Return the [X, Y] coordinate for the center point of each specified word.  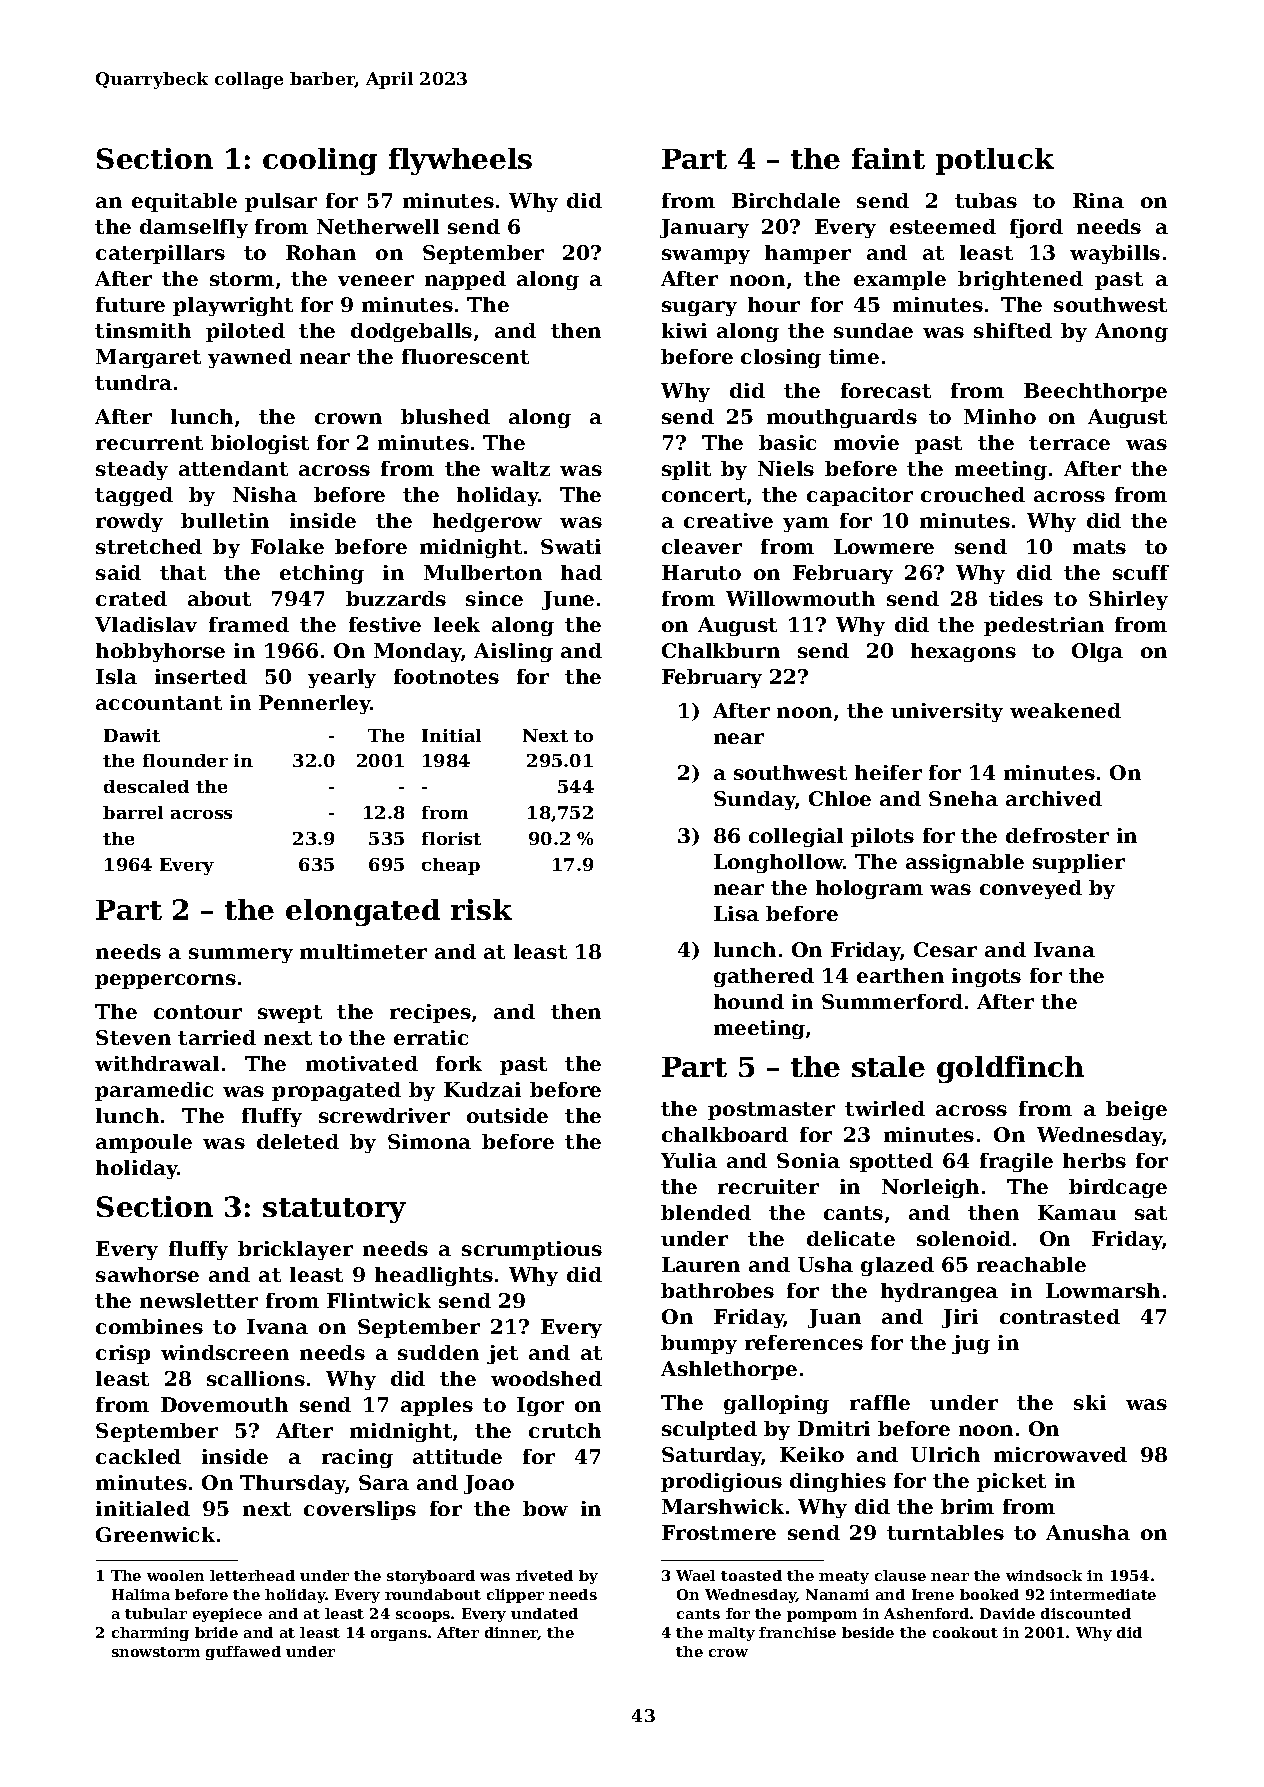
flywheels [460, 161]
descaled [146, 786]
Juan [834, 1318]
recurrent [149, 443]
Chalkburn [721, 650]
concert [704, 495]
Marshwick [723, 1506]
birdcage [1118, 1188]
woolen [175, 1575]
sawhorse [147, 1274]
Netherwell [378, 226]
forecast [886, 390]
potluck [995, 161]
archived [1054, 798]
